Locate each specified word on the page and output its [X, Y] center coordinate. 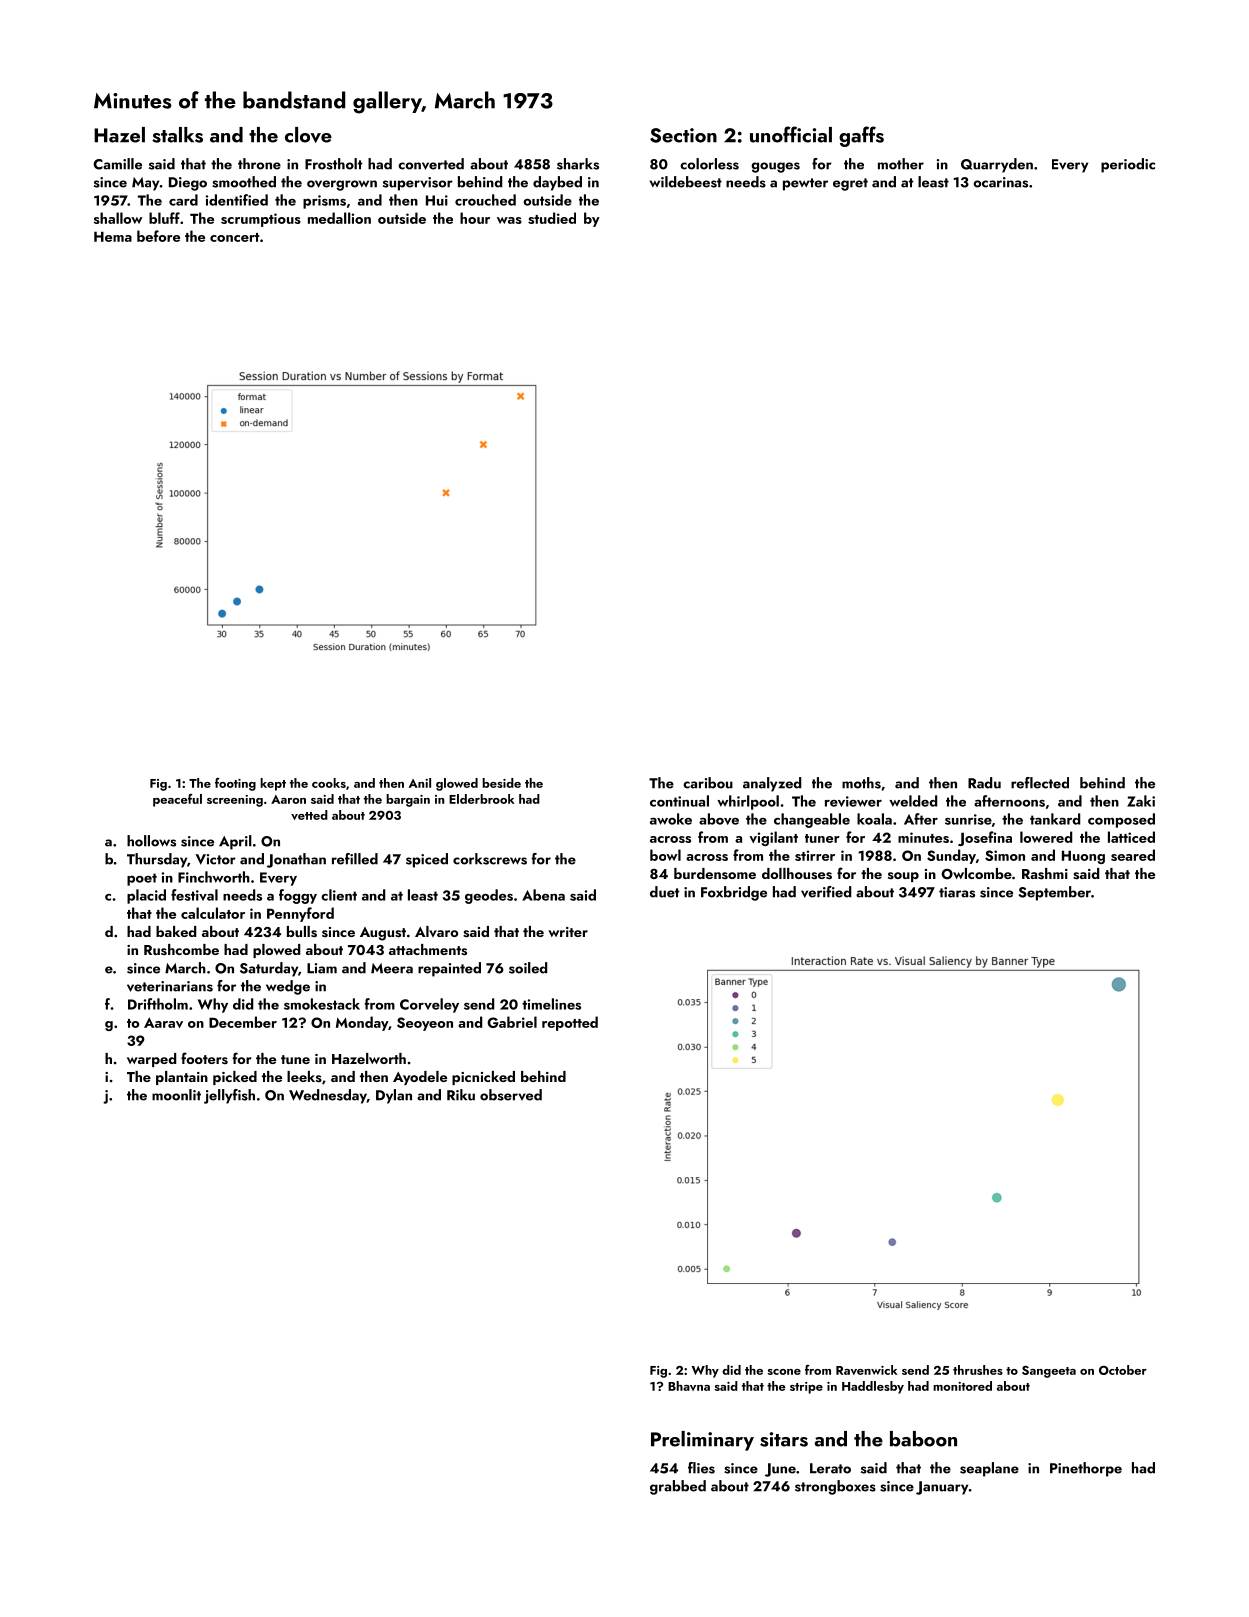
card [183, 200]
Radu [984, 783]
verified [826, 892]
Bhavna [689, 1386]
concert [234, 237]
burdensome [715, 873]
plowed [276, 951]
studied [552, 218]
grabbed [678, 1487]
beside [501, 783]
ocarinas [1000, 182]
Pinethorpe [1086, 1469]
